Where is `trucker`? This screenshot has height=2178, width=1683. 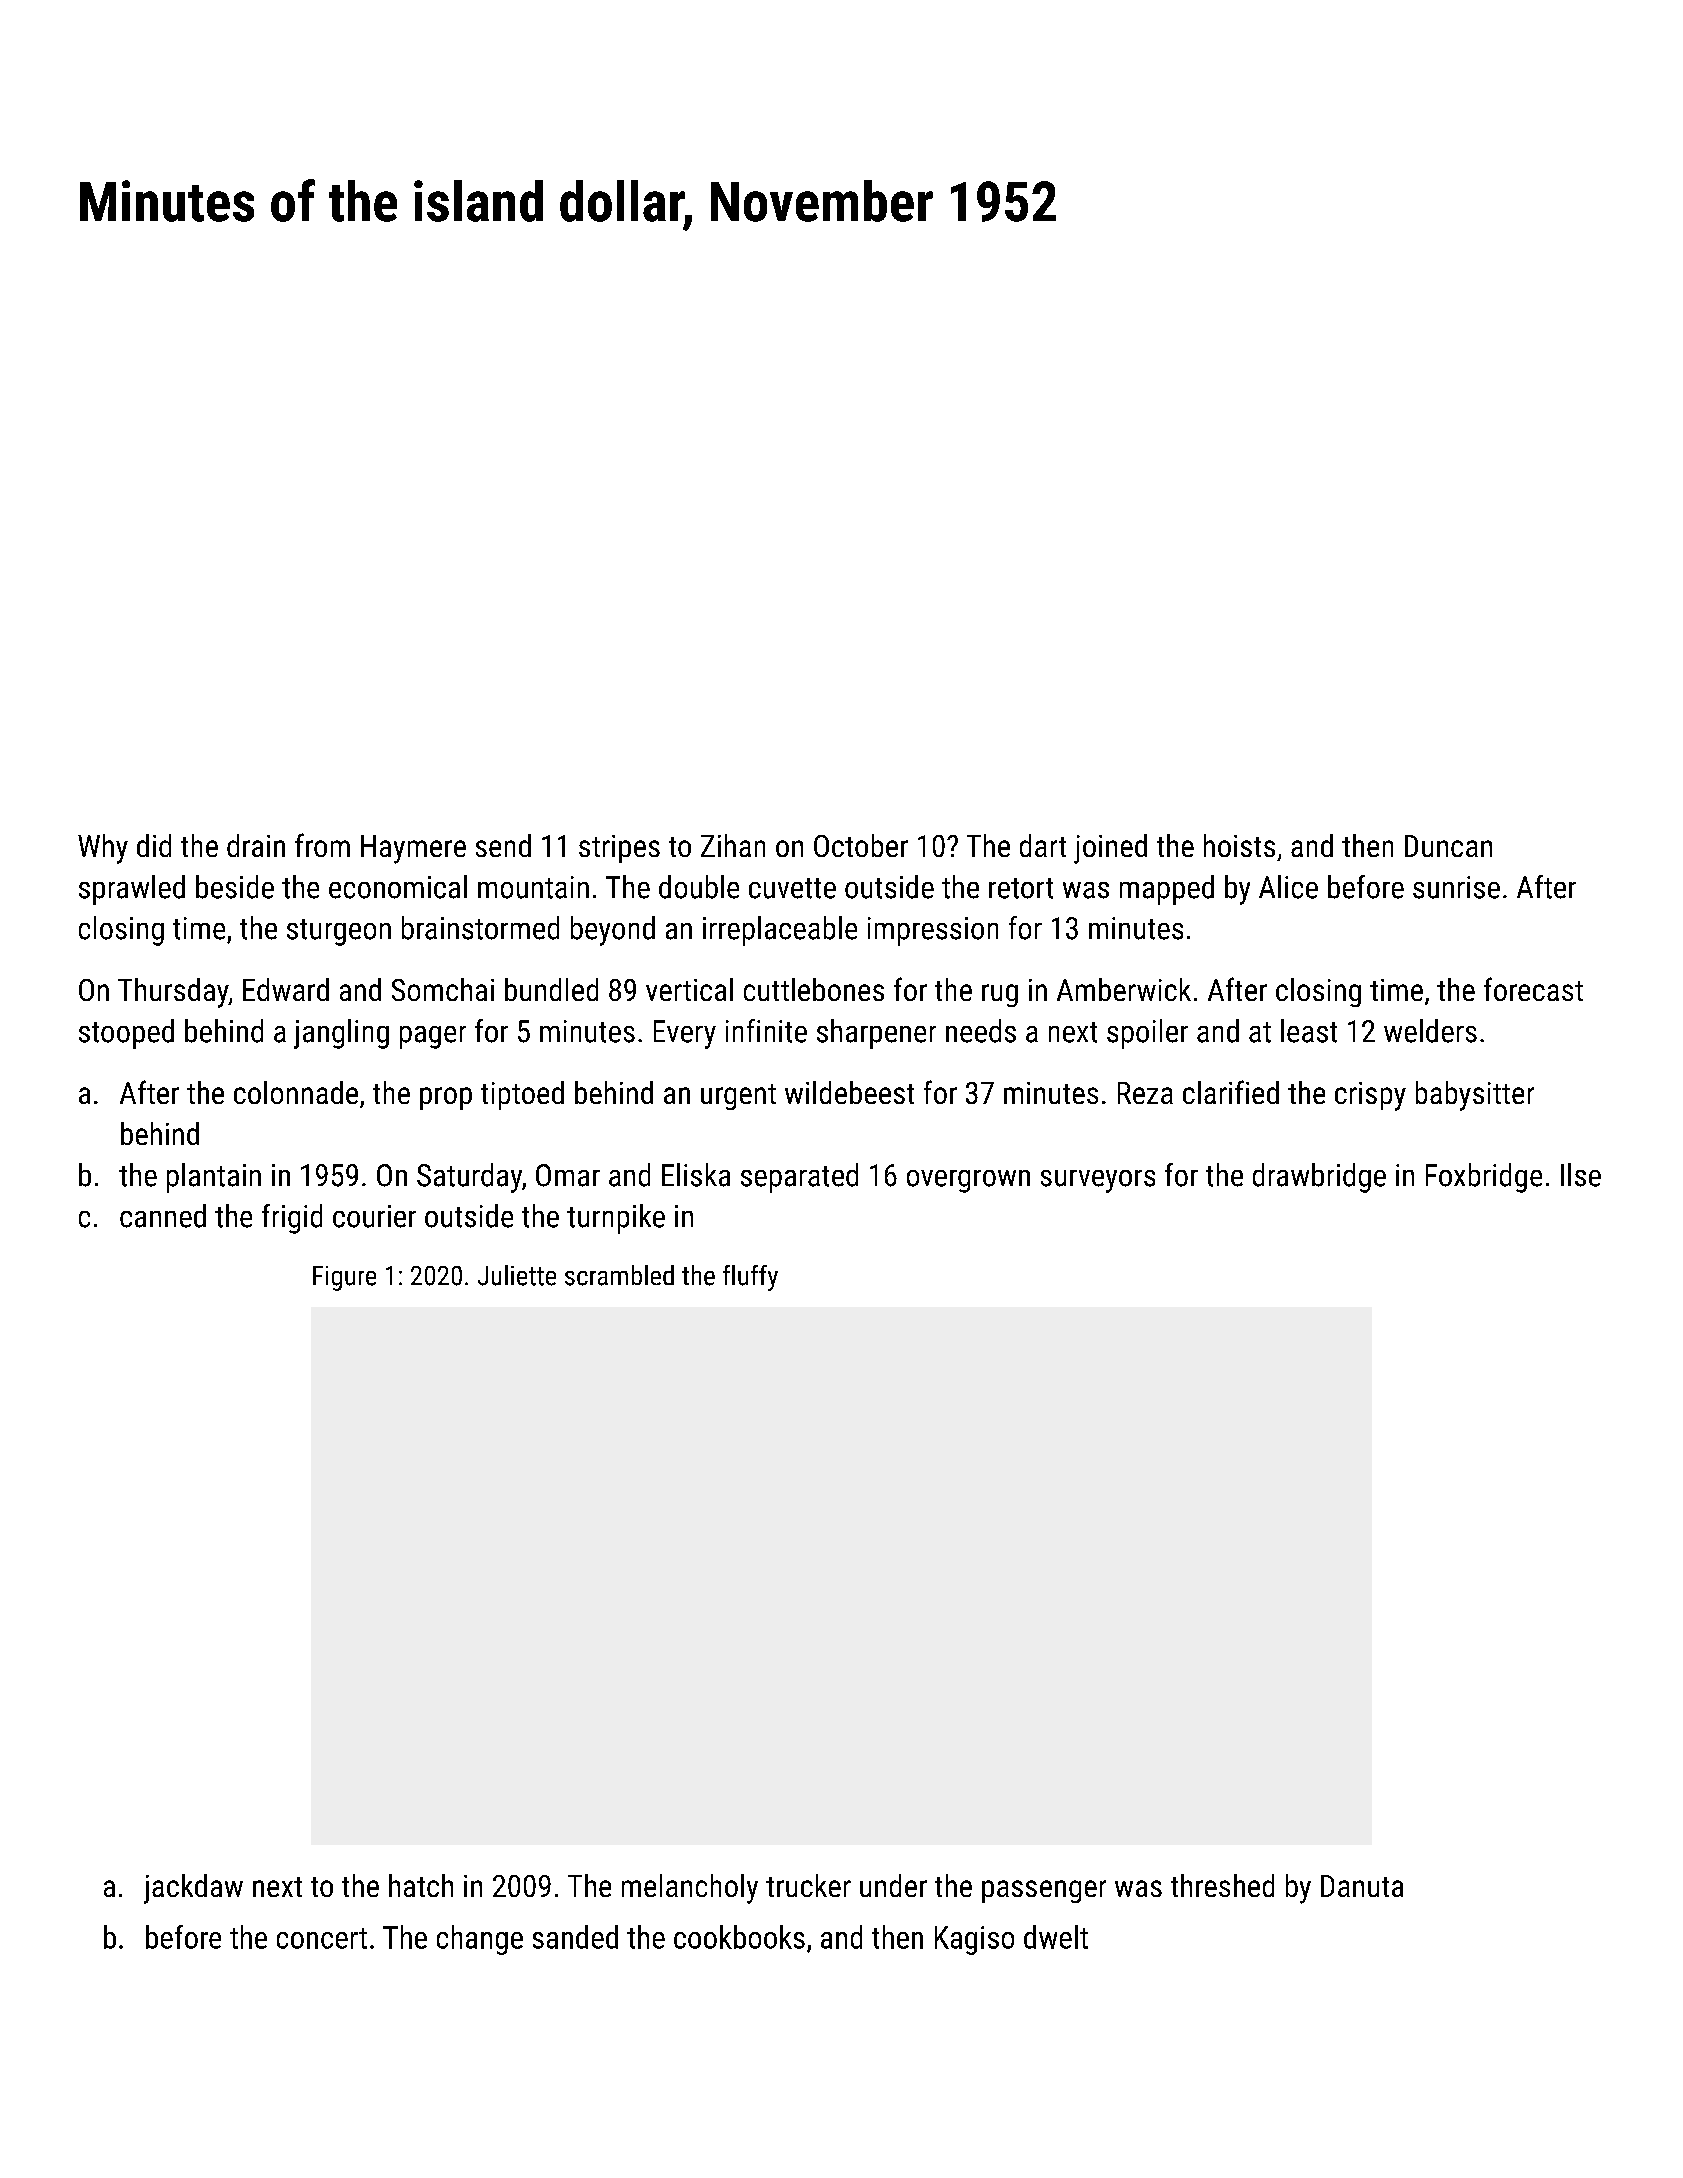 trucker is located at coordinates (808, 1885).
